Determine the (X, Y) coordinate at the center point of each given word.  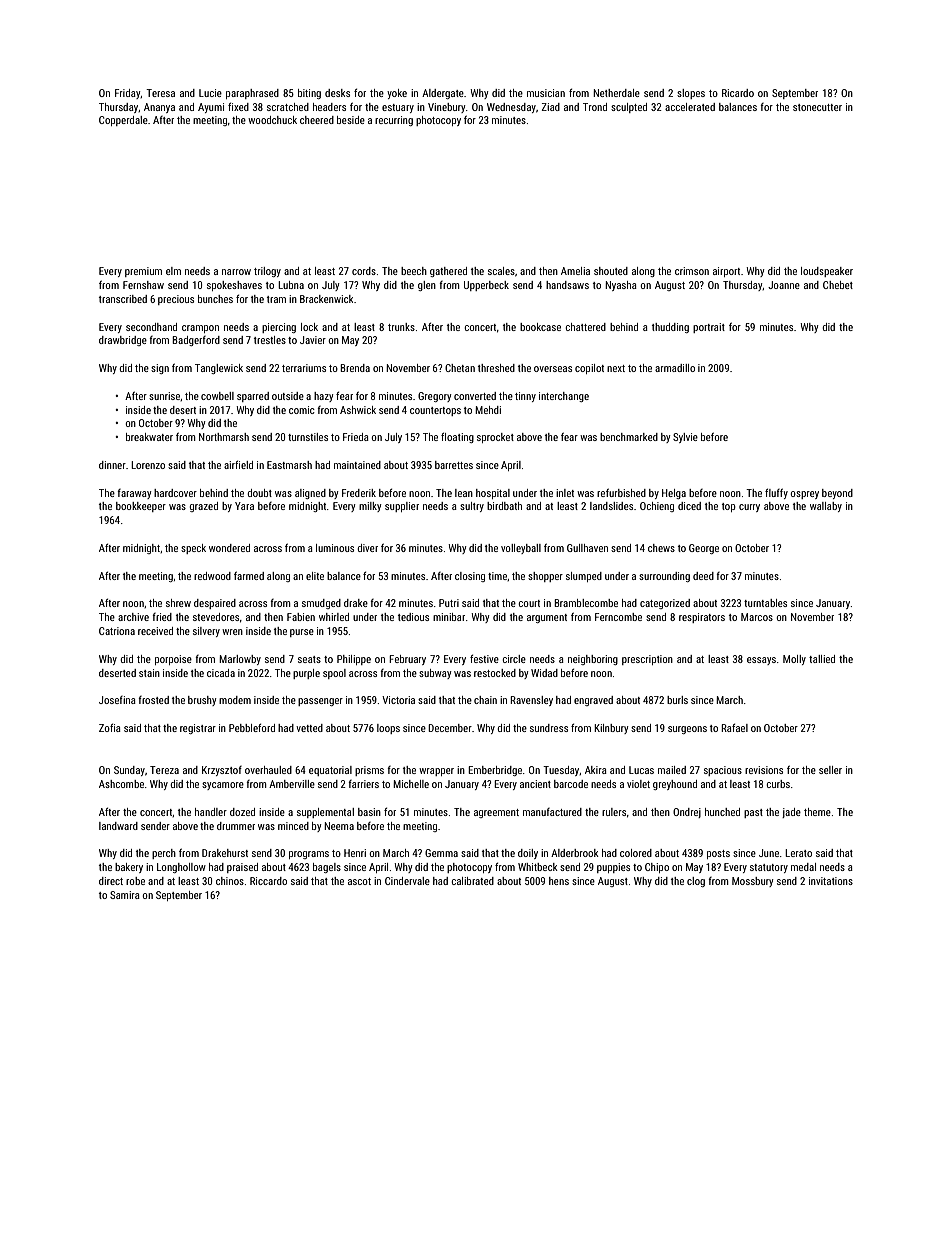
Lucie (210, 93)
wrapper (436, 772)
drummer (236, 826)
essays (761, 661)
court (529, 603)
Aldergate (443, 94)
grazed (204, 507)
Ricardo (738, 93)
